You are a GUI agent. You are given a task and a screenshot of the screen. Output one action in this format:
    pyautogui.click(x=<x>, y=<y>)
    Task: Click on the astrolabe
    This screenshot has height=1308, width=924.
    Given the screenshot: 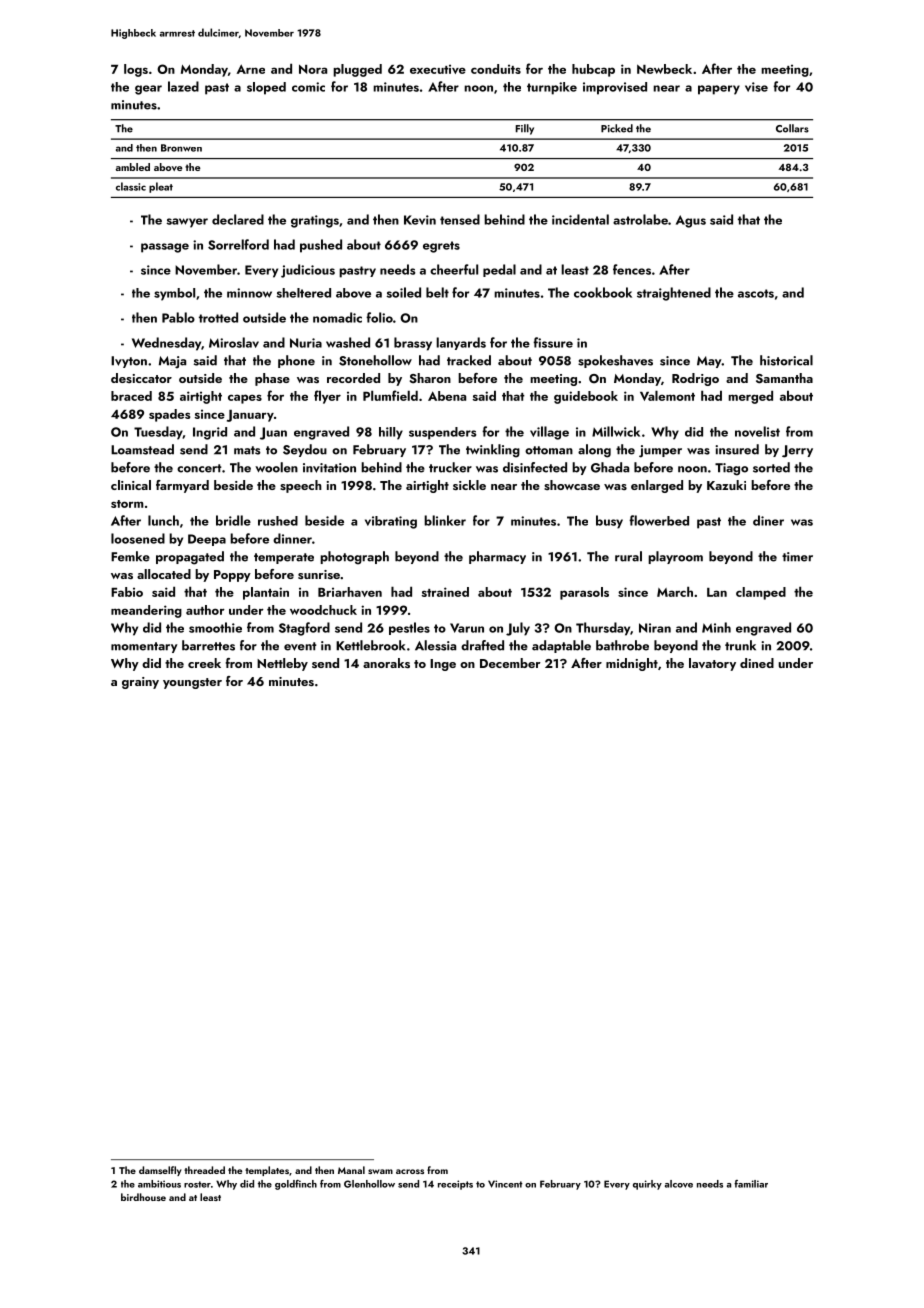 What is the action you would take?
    pyautogui.click(x=640, y=219)
